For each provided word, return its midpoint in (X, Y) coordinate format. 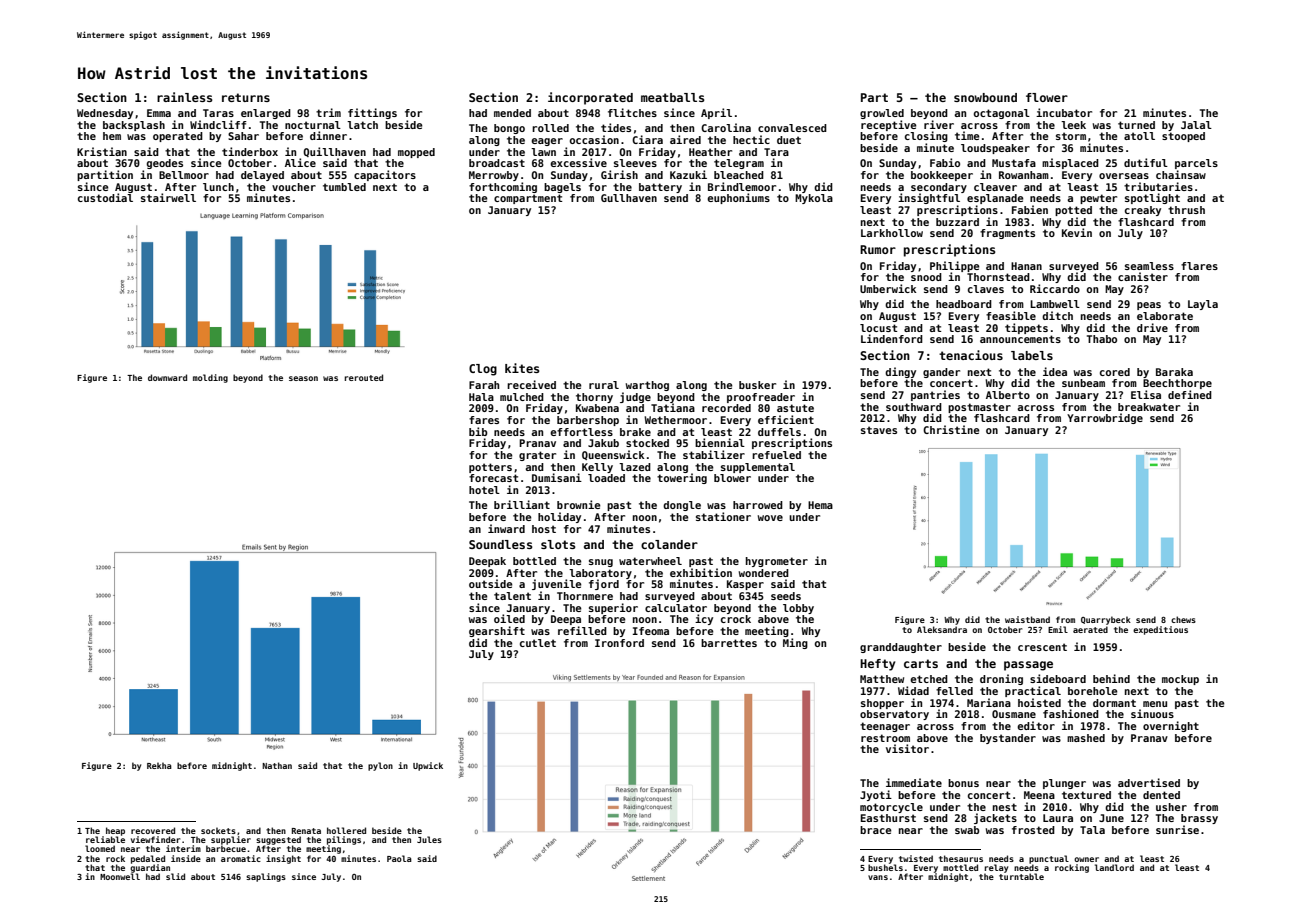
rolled (550, 128)
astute (795, 408)
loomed (100, 848)
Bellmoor (184, 175)
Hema (820, 505)
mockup (1180, 680)
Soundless (501, 544)
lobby (798, 609)
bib (478, 431)
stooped (1183, 137)
